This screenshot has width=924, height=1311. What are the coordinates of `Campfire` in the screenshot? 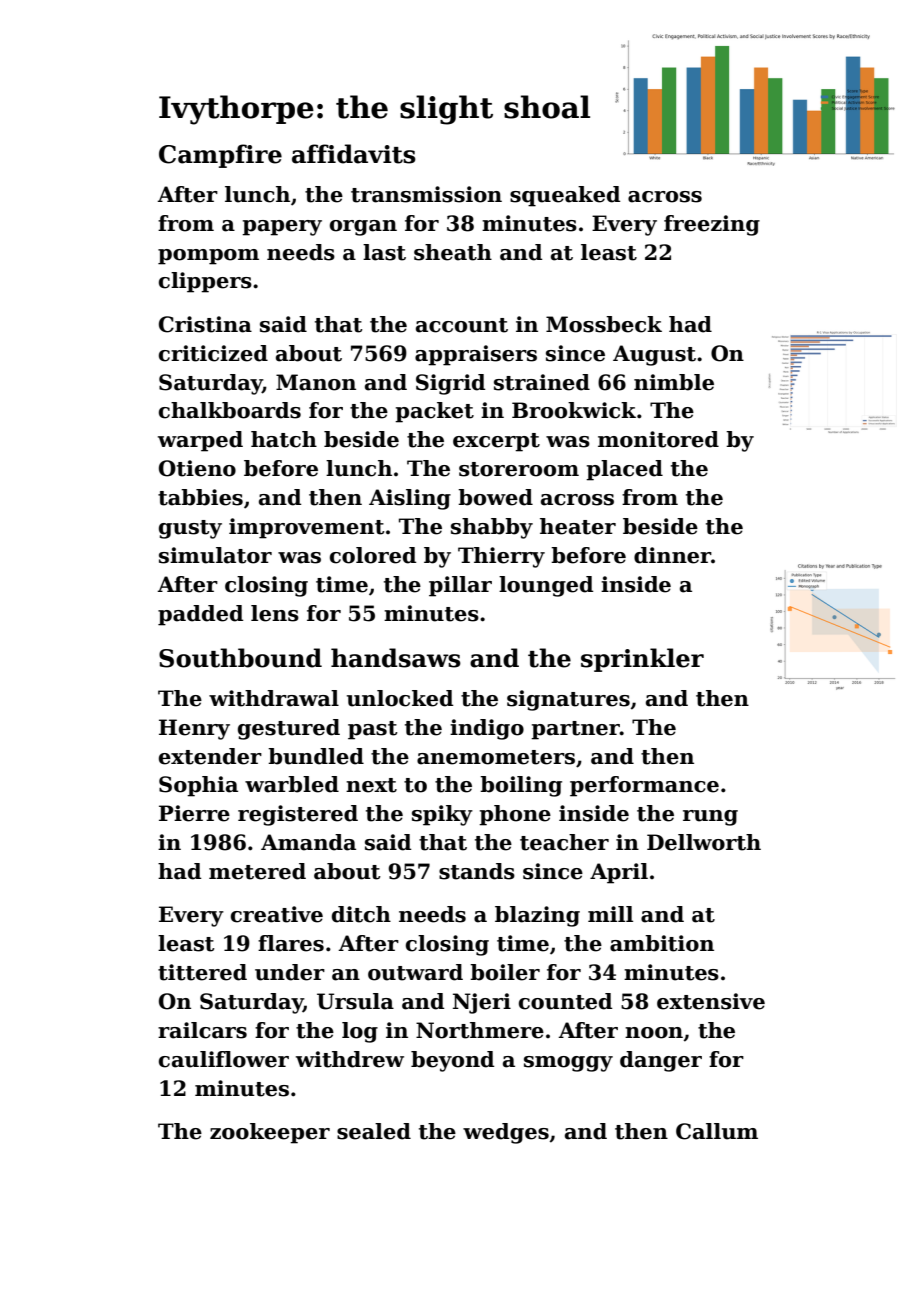 It's located at (220, 156).
